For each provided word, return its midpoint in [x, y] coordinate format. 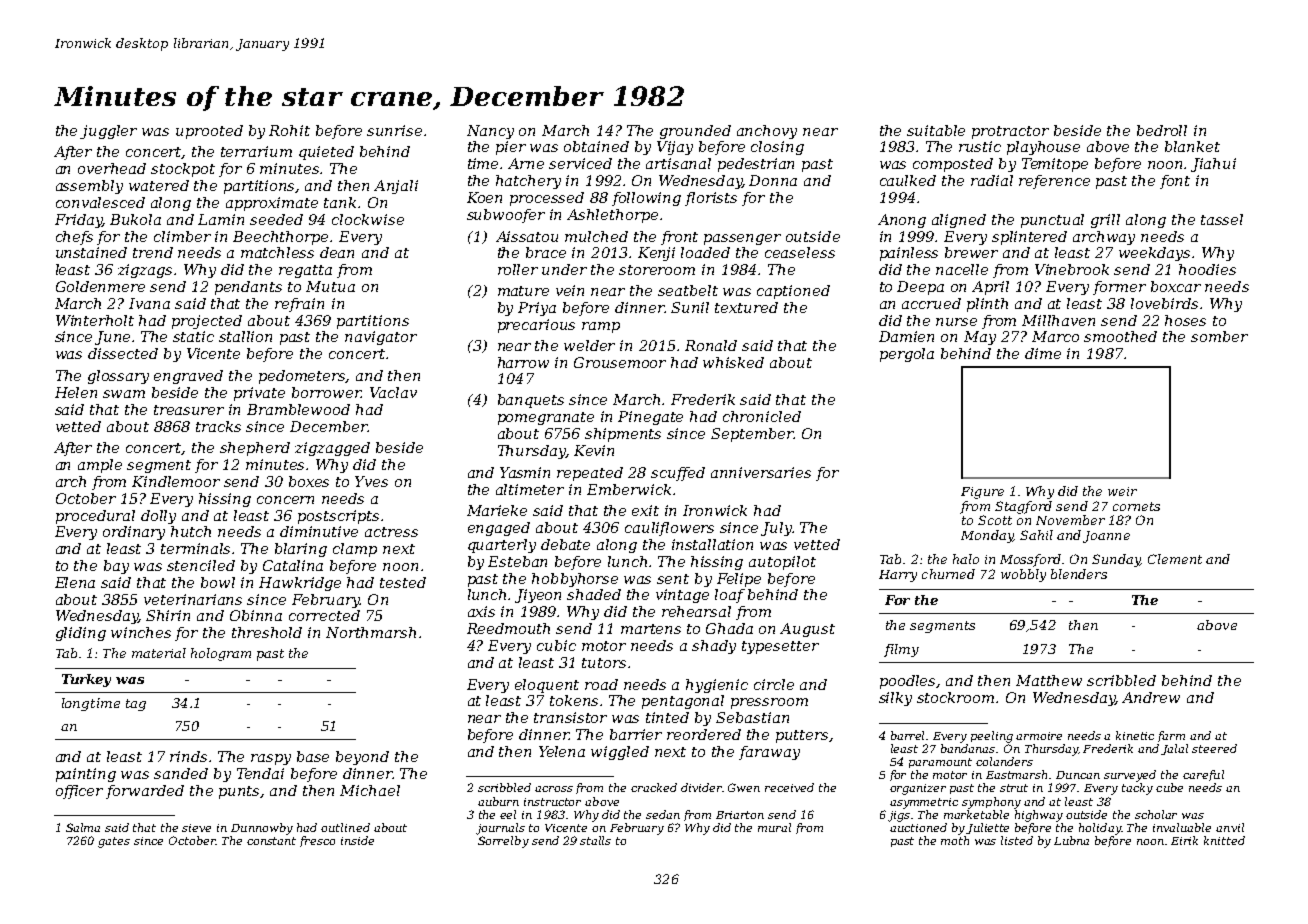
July [776, 529]
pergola [907, 355]
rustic [980, 146]
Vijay [675, 148]
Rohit [289, 130]
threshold [267, 632]
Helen [76, 392]
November [1070, 520]
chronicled [762, 416]
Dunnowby [262, 829]
